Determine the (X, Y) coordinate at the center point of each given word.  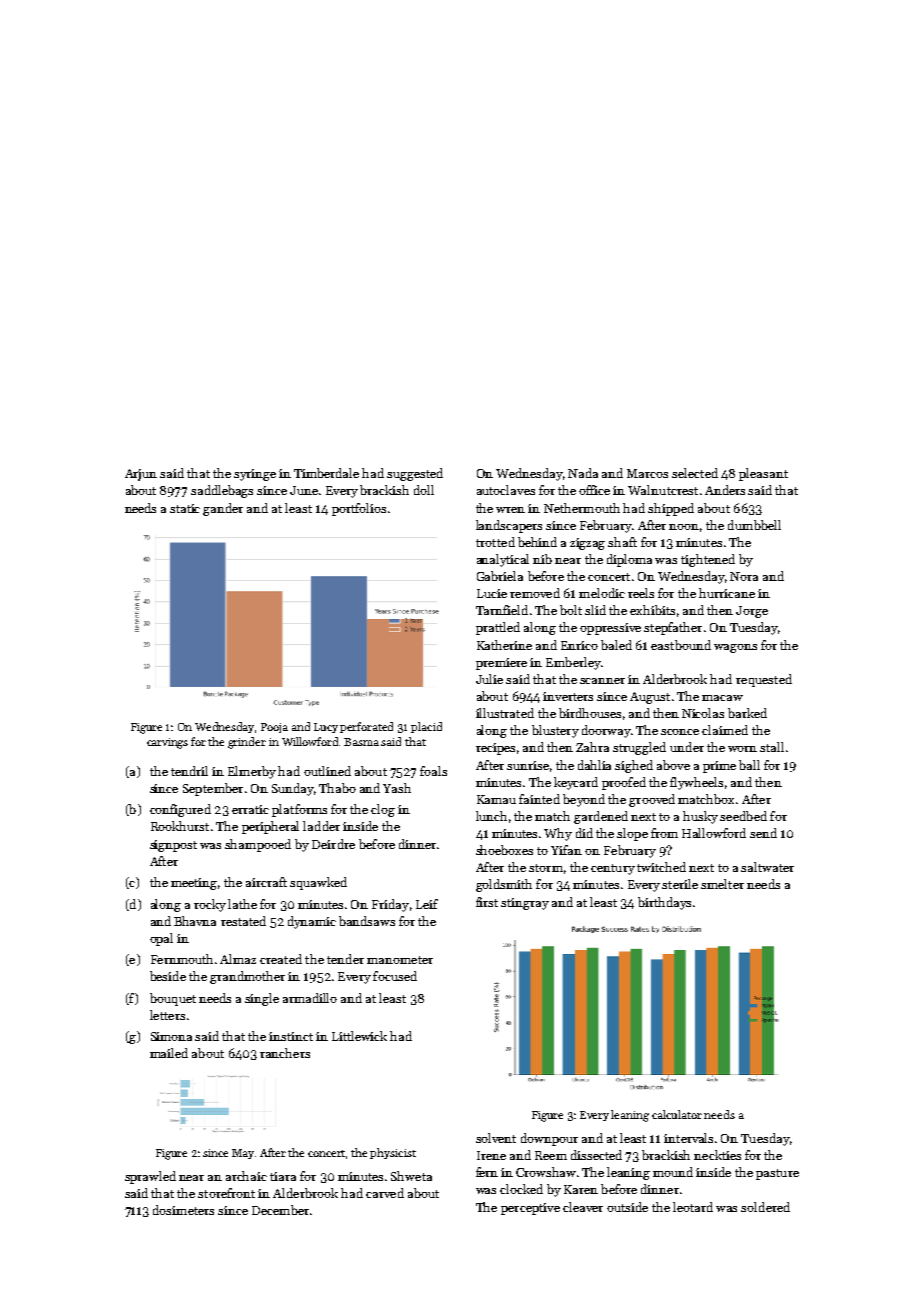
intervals (688, 1138)
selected (695, 473)
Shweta (411, 1176)
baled (616, 645)
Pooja (274, 728)
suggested (415, 474)
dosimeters (183, 1210)
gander (223, 509)
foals (433, 771)
